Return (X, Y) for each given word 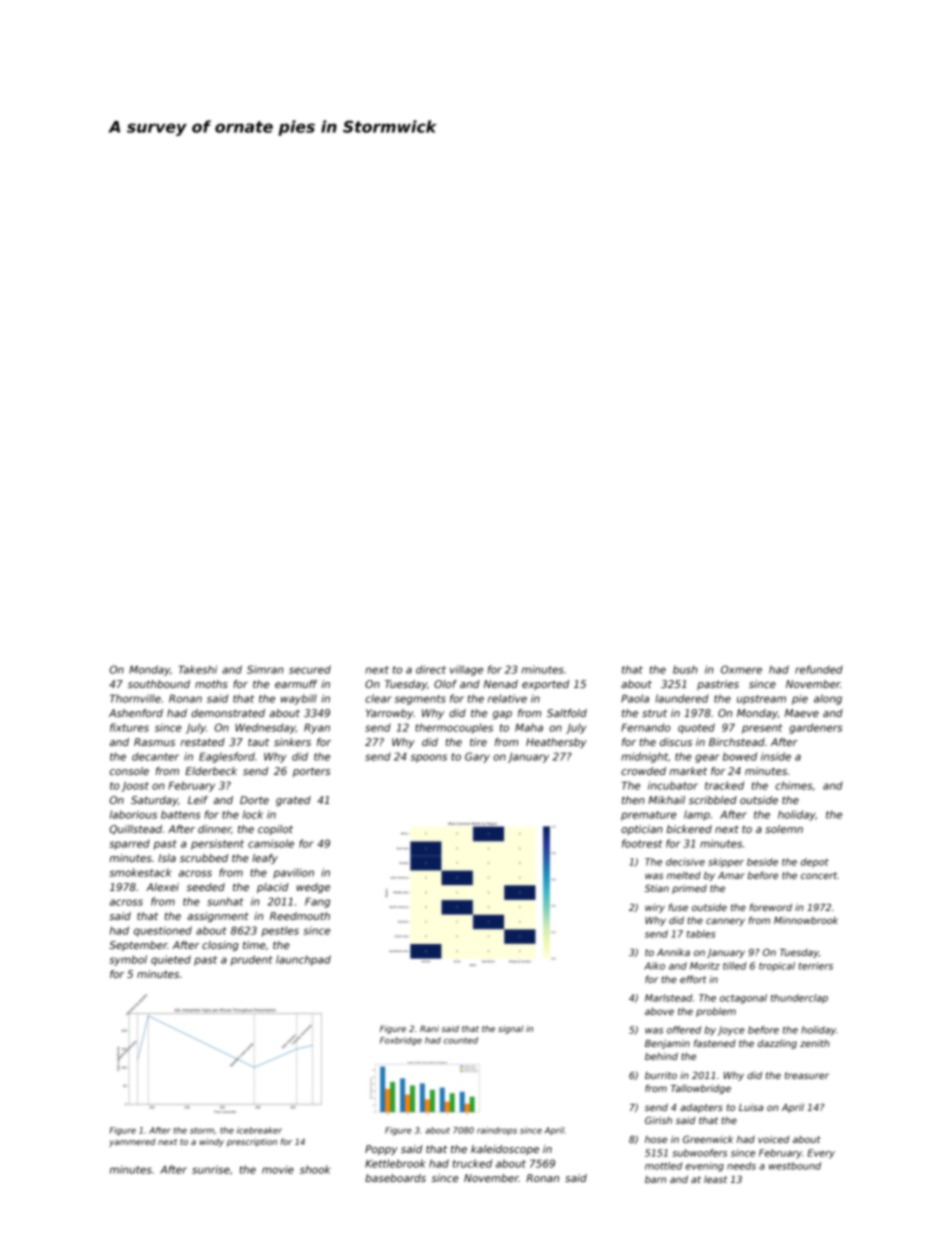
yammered (132, 1143)
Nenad (501, 684)
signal (510, 1029)
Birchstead (737, 742)
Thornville (135, 698)
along (828, 699)
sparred (129, 844)
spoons (429, 758)
